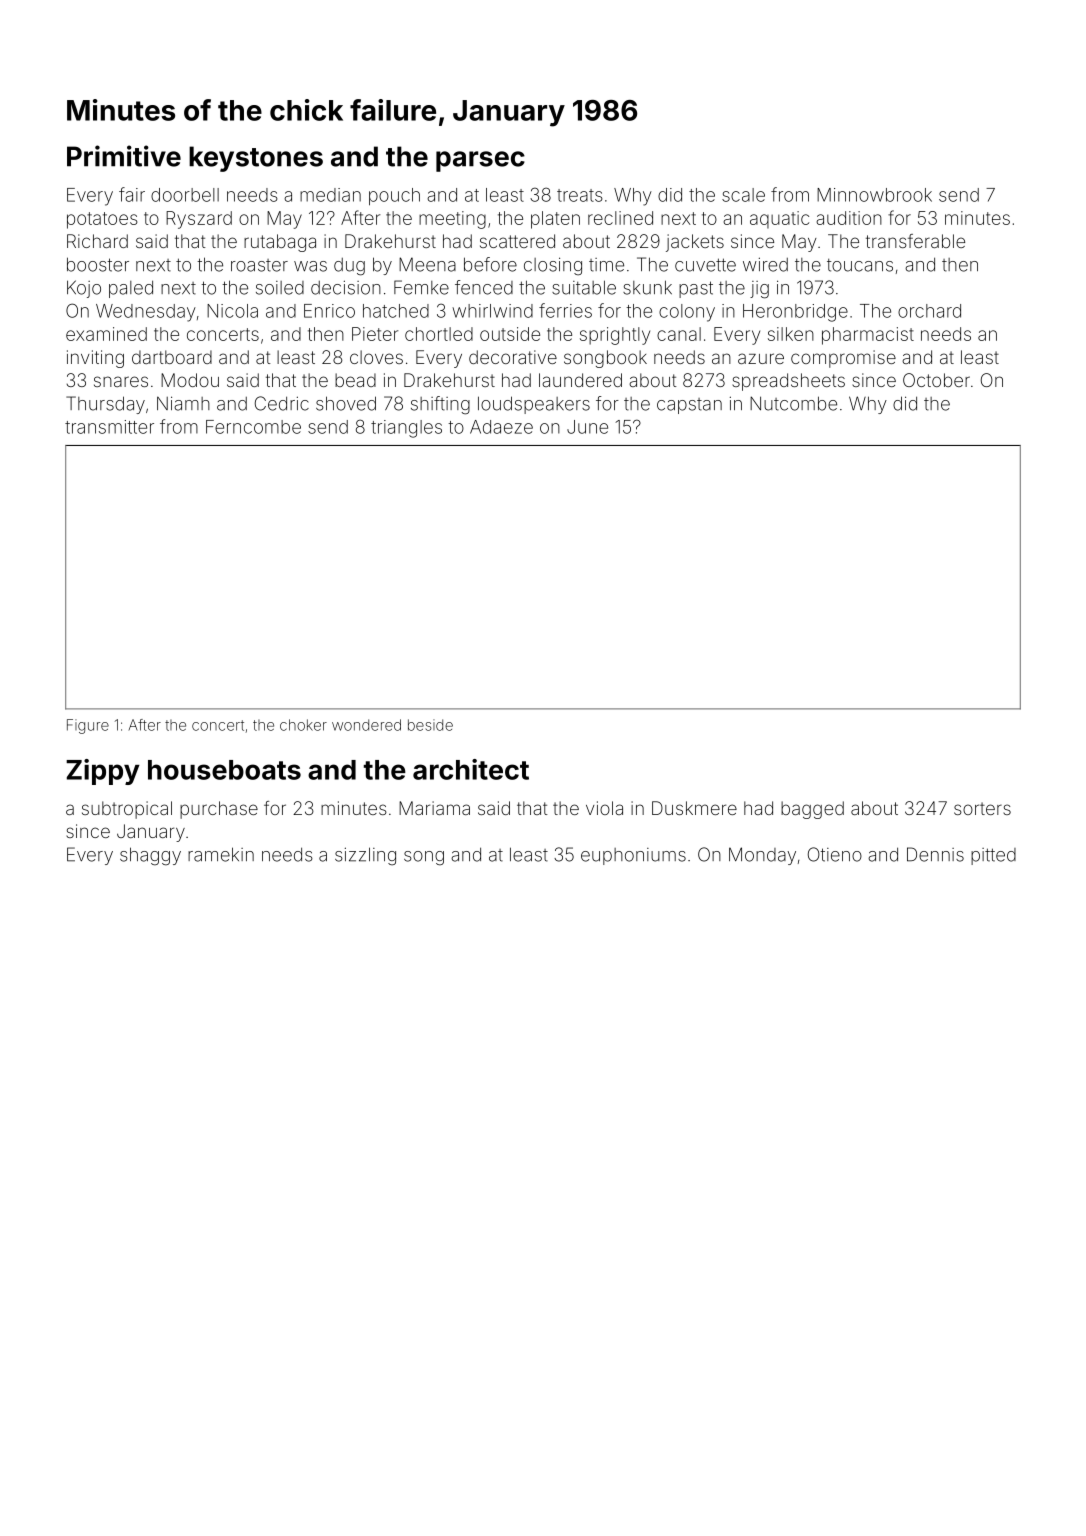 This document has width=1086, height=1536. I want to click on October, so click(936, 380).
